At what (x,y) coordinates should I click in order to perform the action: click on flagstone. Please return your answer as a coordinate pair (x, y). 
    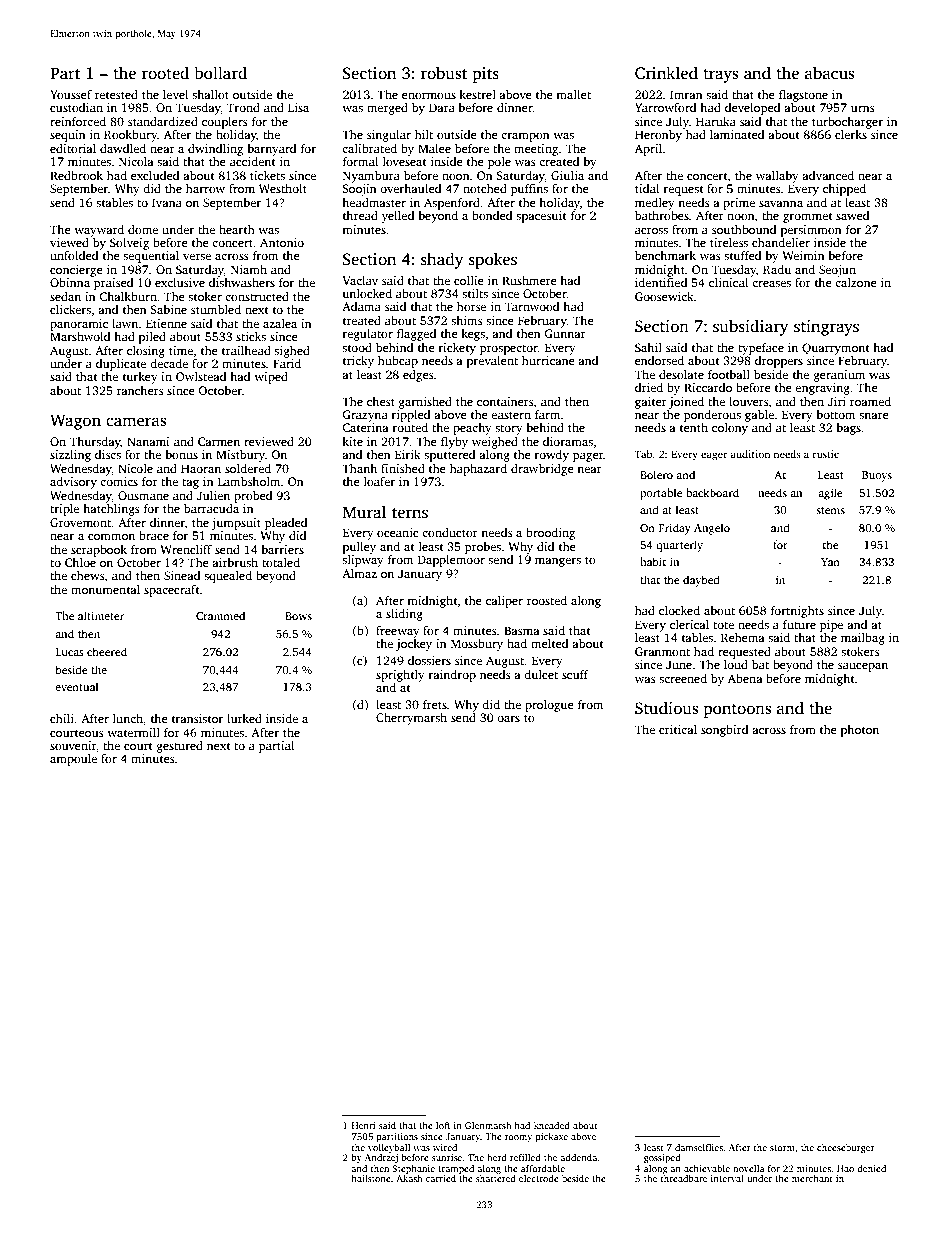
    Looking at the image, I should click on (803, 96).
